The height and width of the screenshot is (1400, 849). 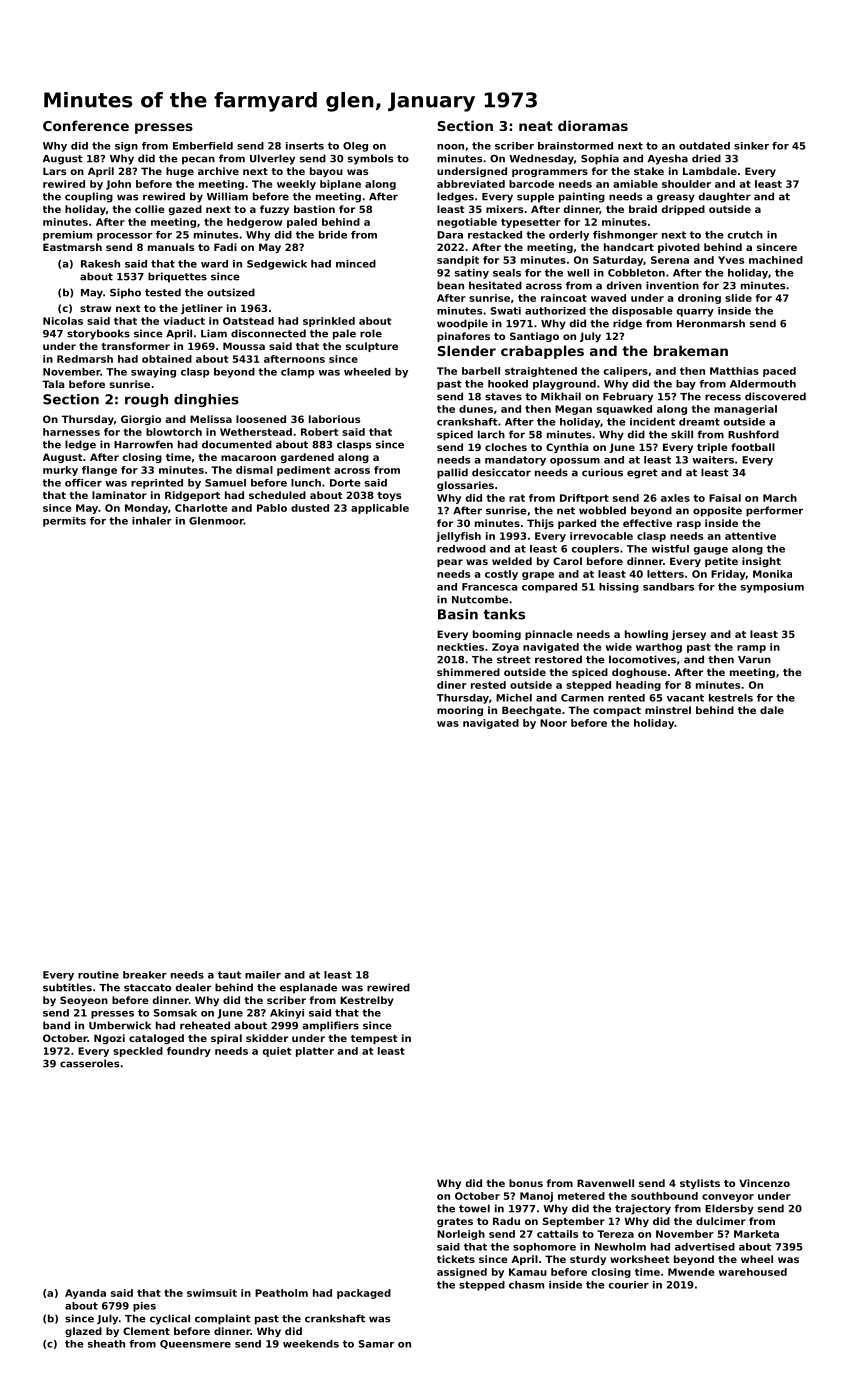 I want to click on abbreviated, so click(x=471, y=184).
